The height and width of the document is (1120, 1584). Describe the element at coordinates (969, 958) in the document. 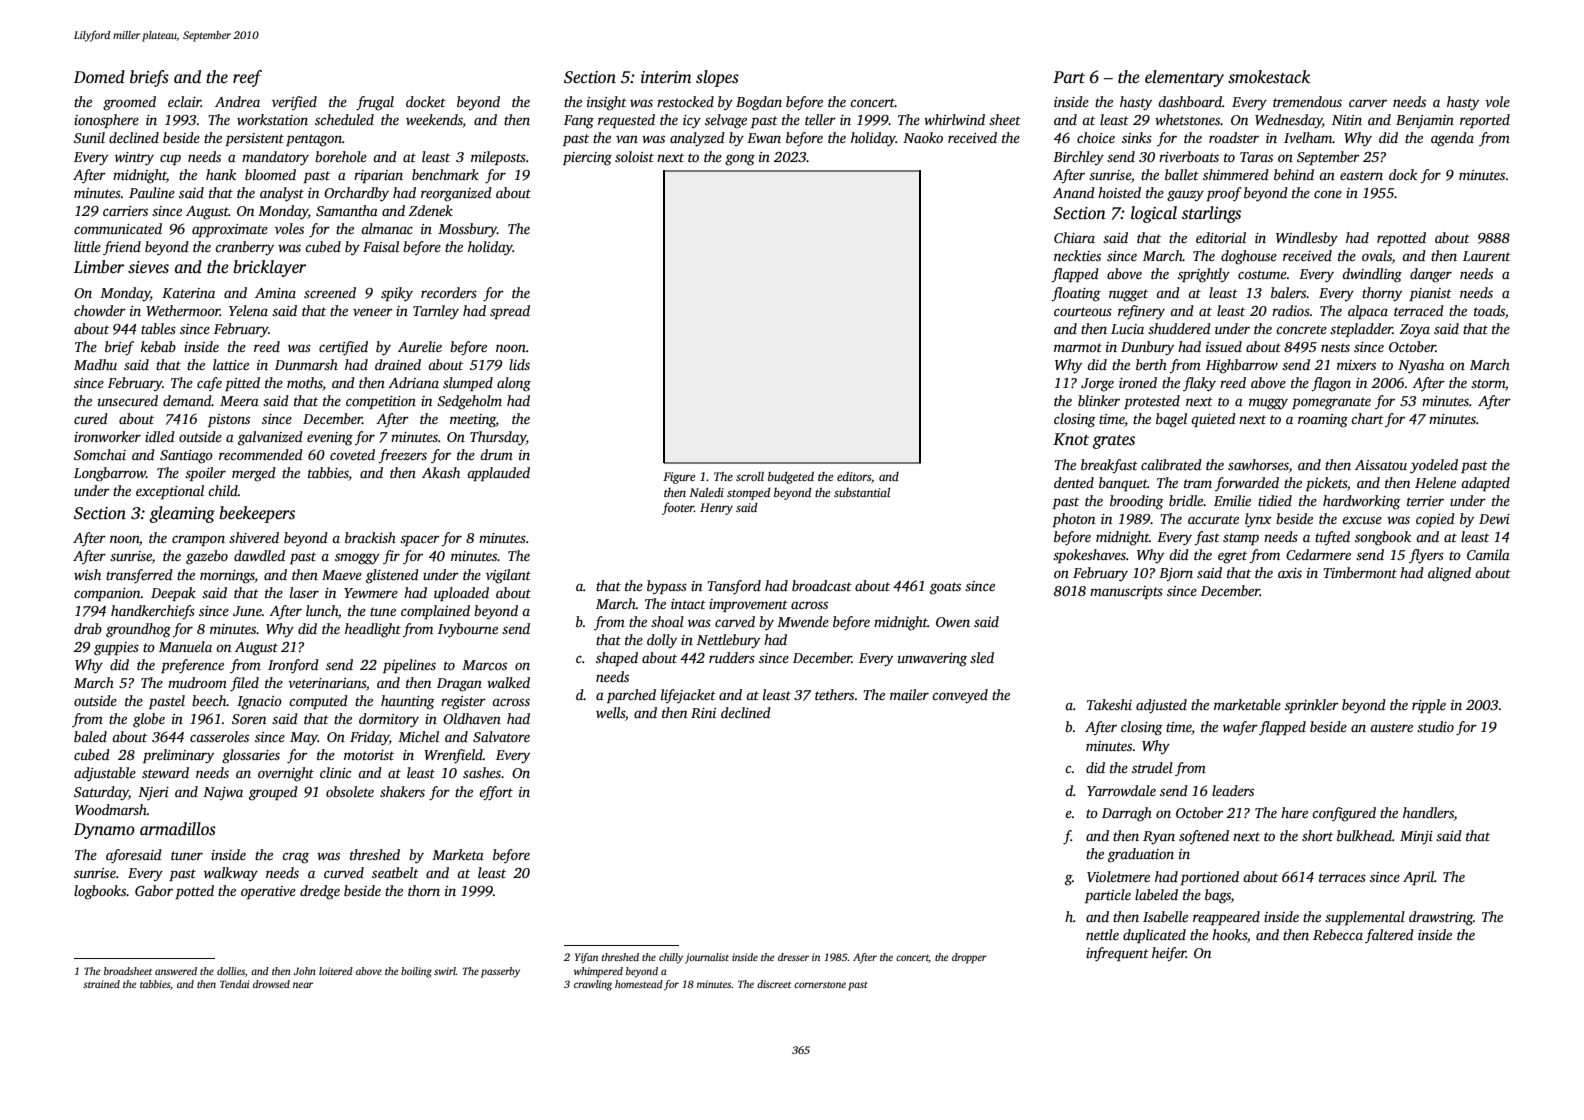

I see `dropper` at that location.
